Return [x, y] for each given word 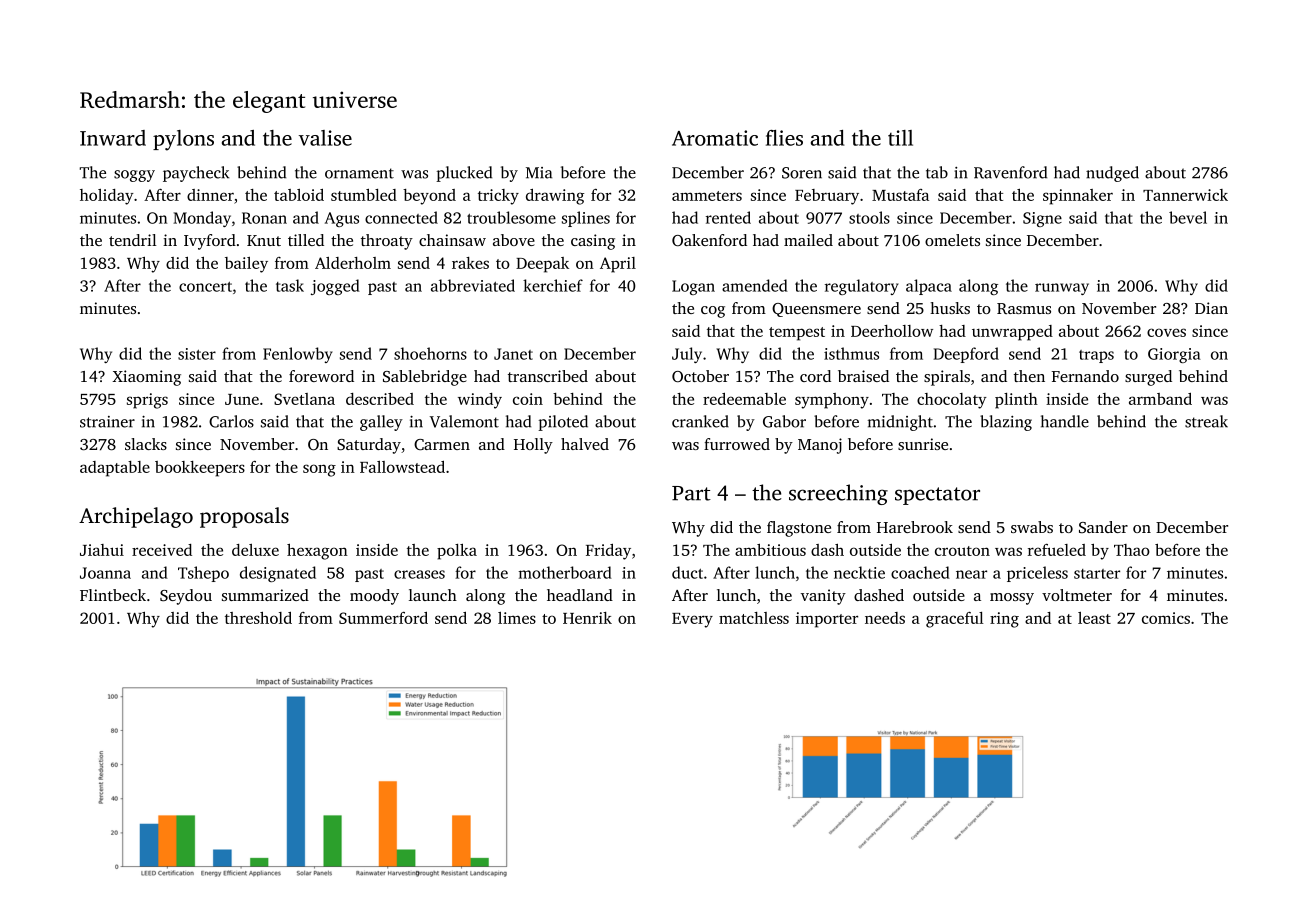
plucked [464, 174]
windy [480, 401]
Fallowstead [402, 467]
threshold [258, 618]
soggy [134, 176]
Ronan [264, 218]
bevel [1188, 217]
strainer [107, 422]
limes [517, 618]
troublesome [511, 217]
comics [1166, 618]
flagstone [799, 529]
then [1029, 376]
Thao [1132, 550]
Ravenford [1010, 172]
